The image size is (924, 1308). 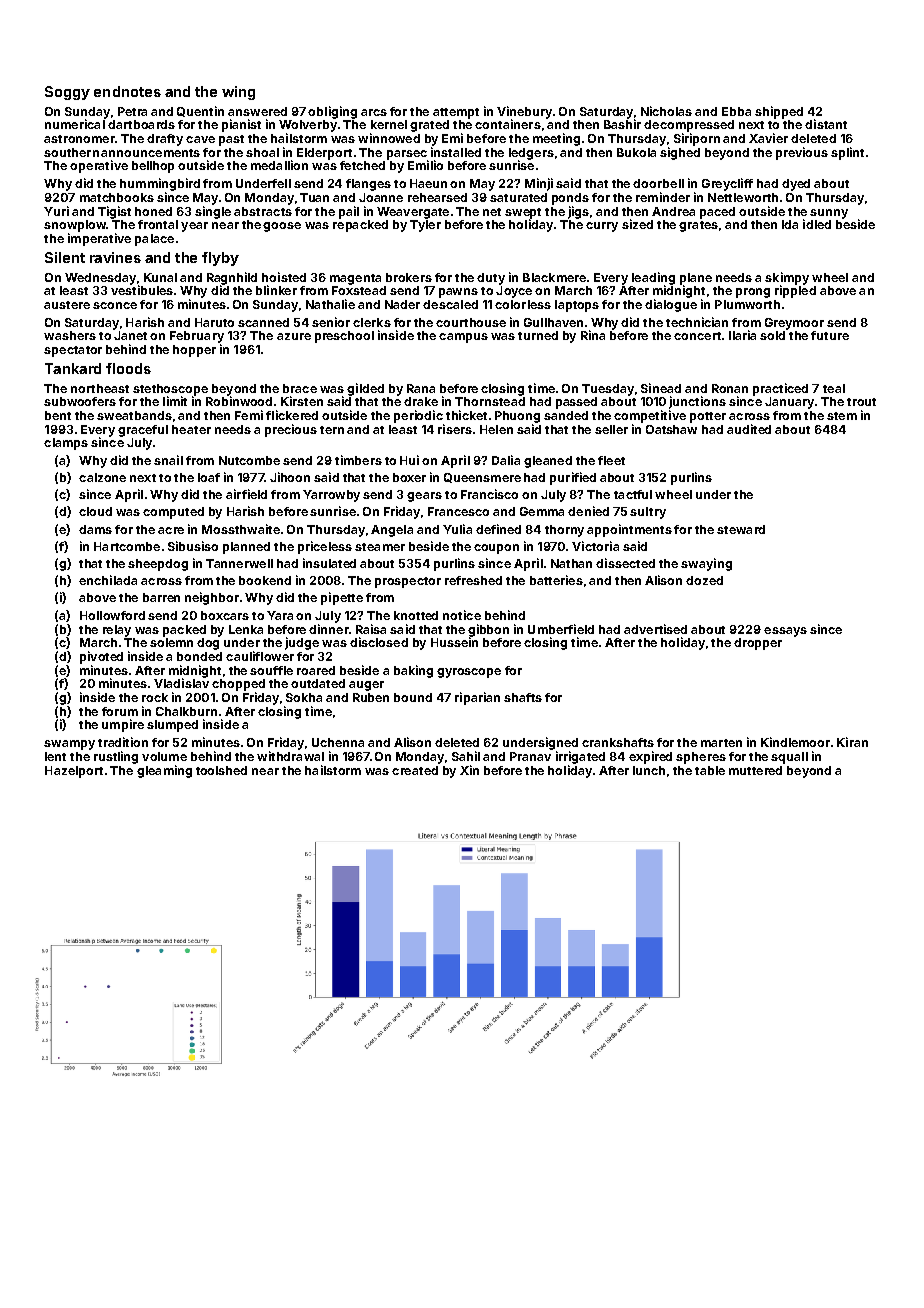 I want to click on single, so click(x=213, y=212).
